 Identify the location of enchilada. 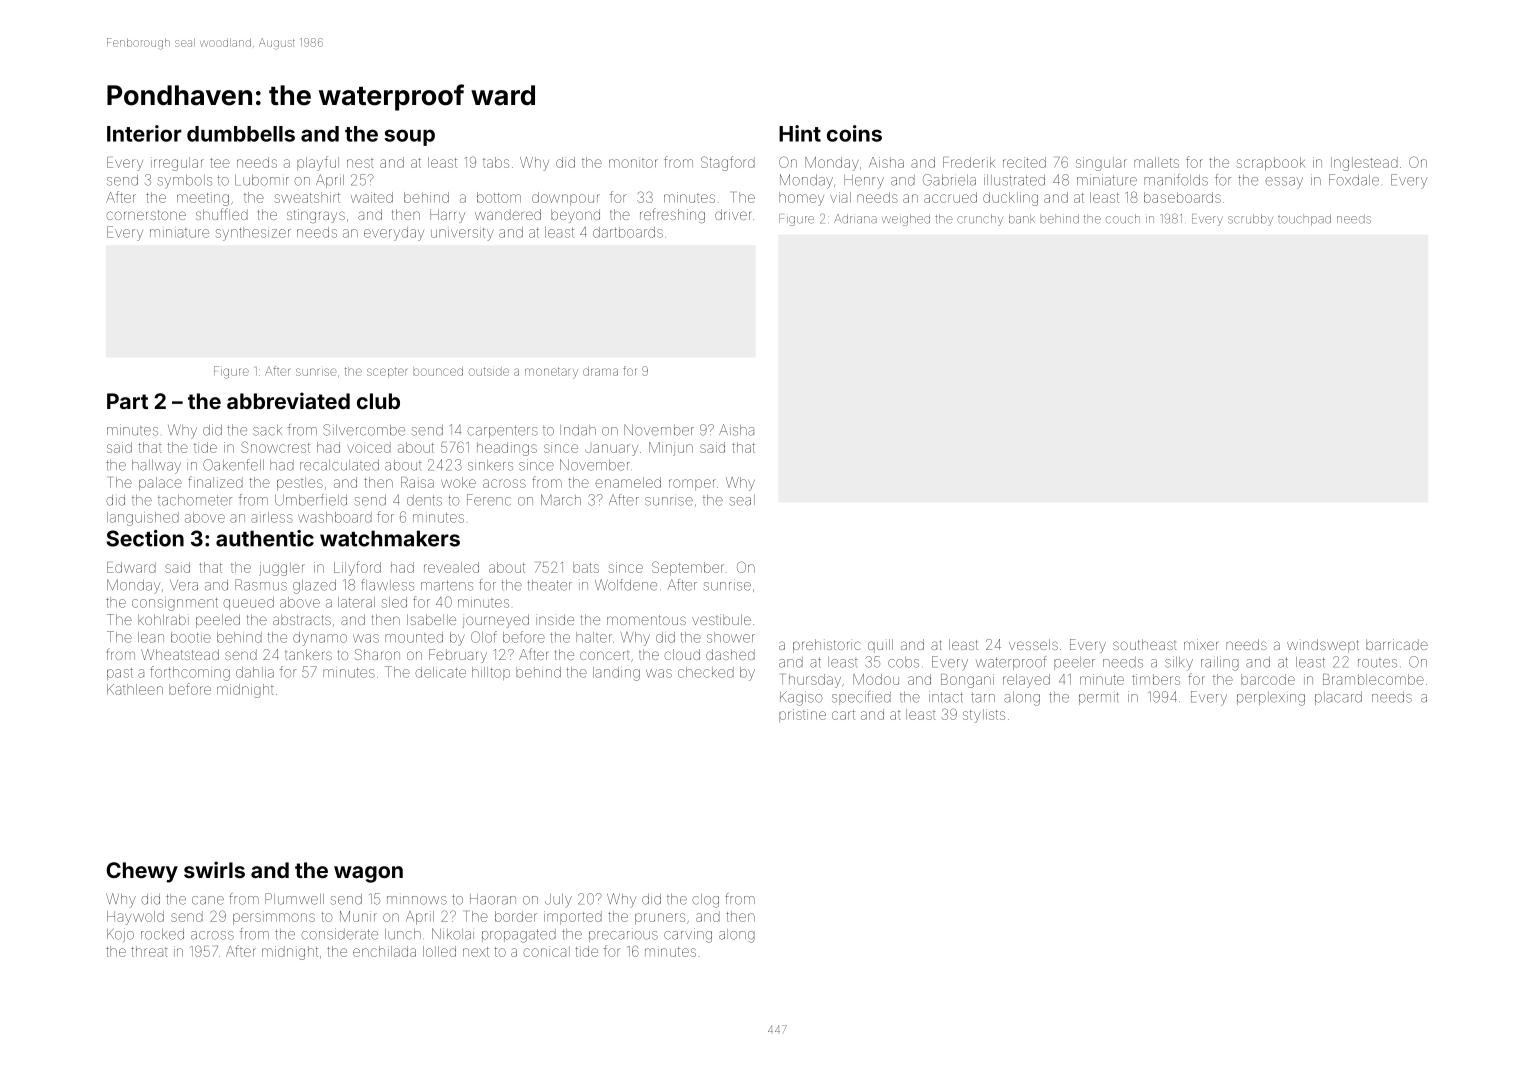
(384, 951).
